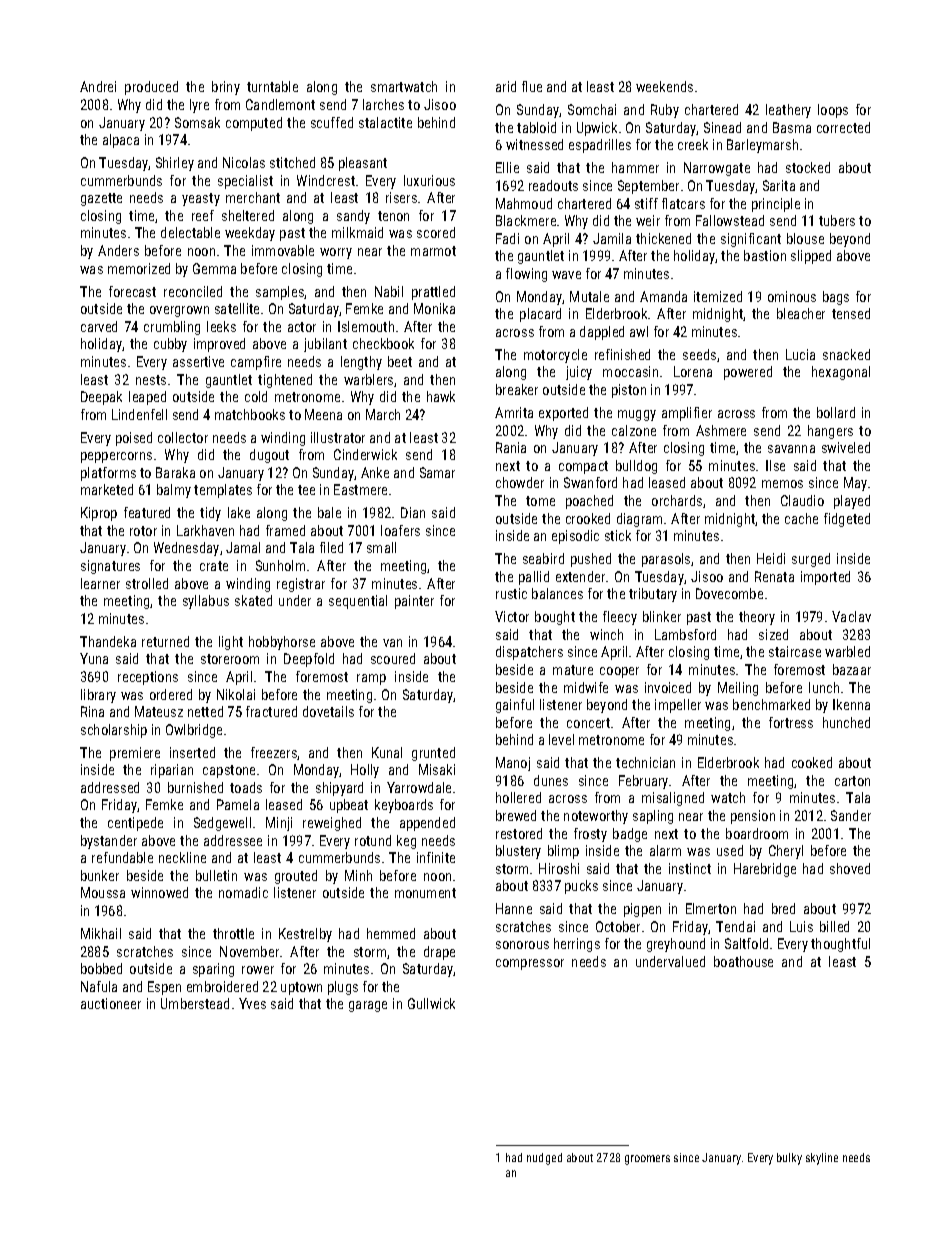 Image resolution: width=952 pixels, height=1233 pixels. What do you see at coordinates (101, 968) in the page?
I see `bobbed` at bounding box center [101, 968].
